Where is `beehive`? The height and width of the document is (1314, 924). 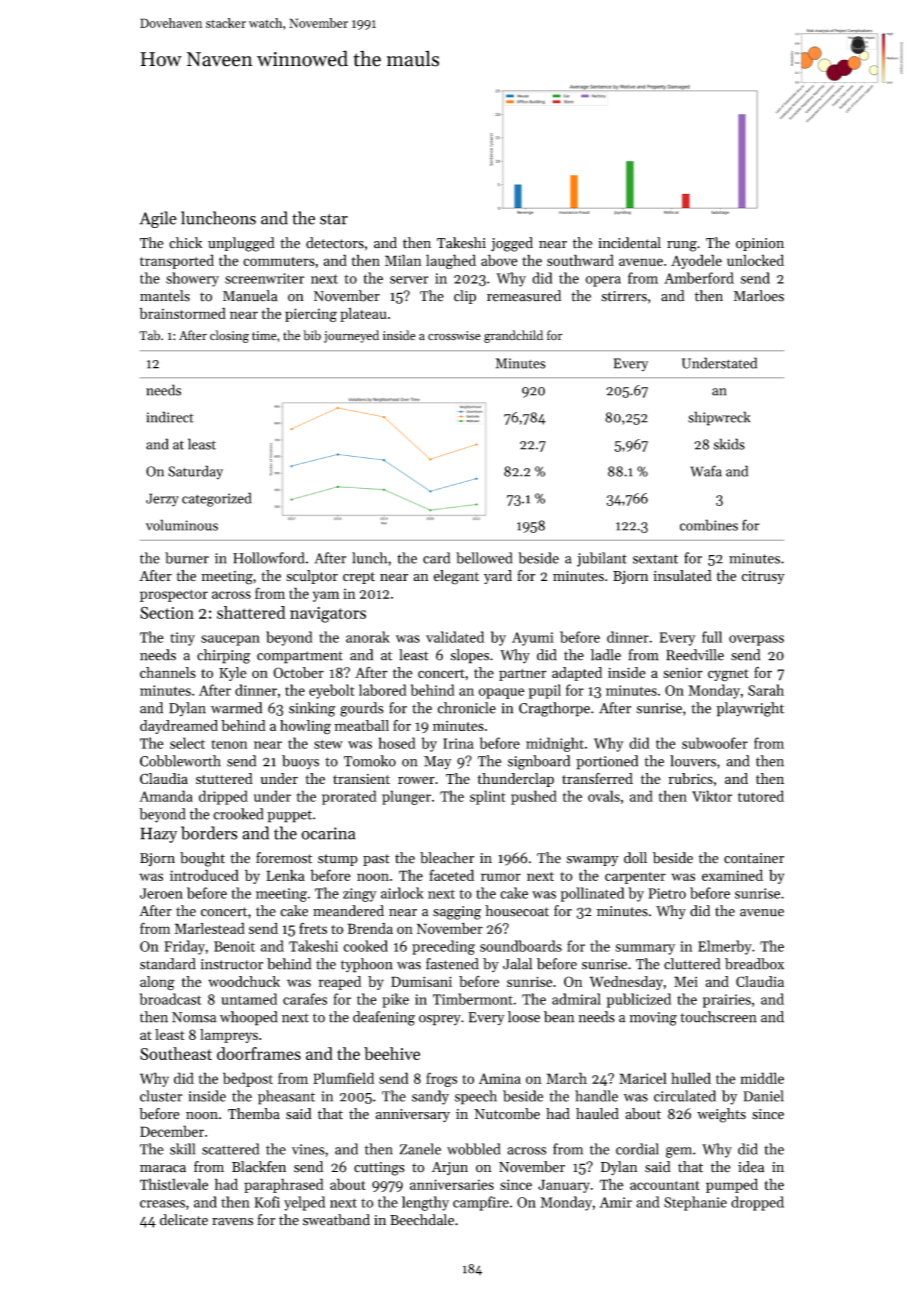 beehive is located at coordinates (392, 1053).
